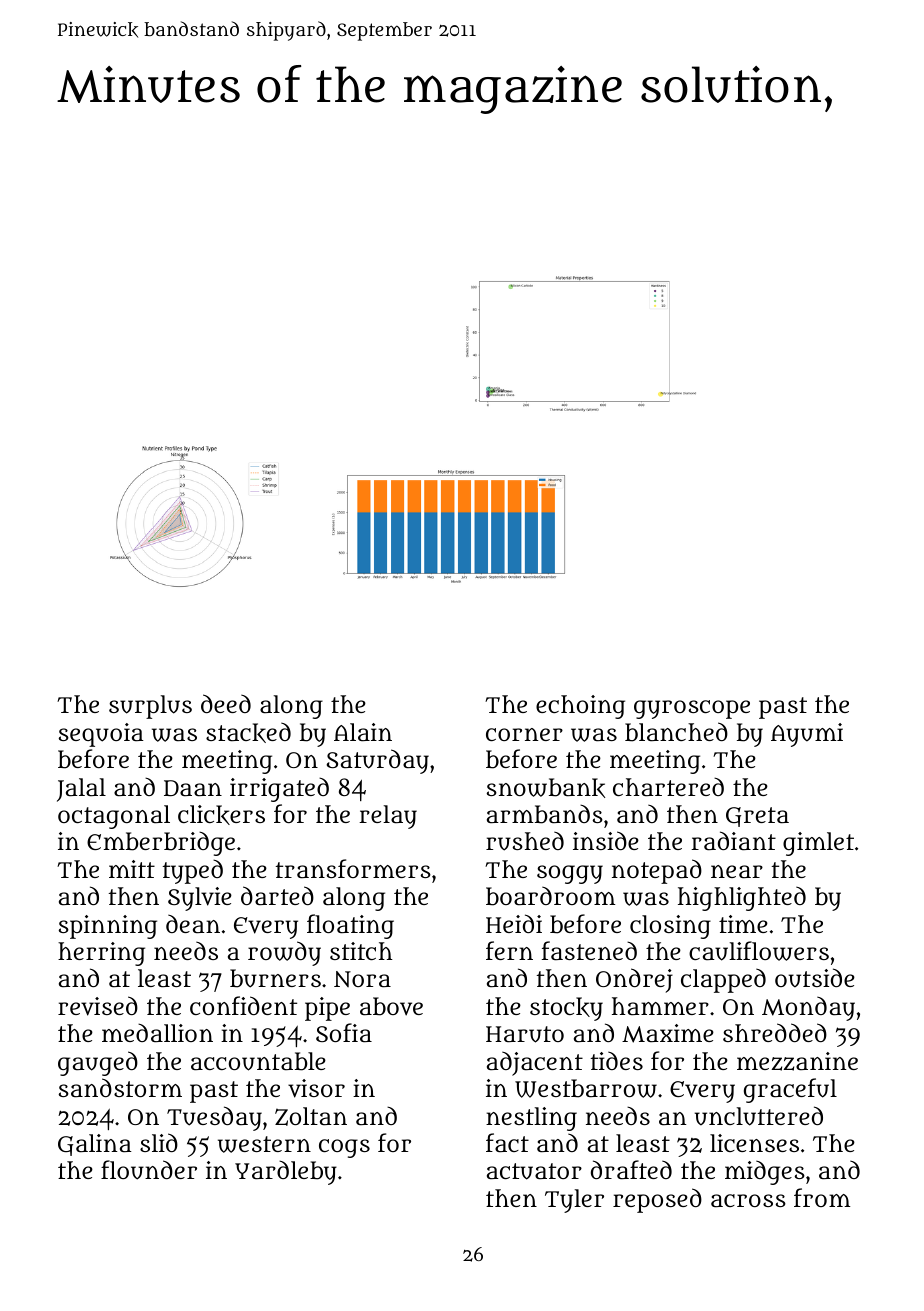 The width and height of the page is (924, 1311). Describe the element at coordinates (353, 869) in the page. I see `transformers` at that location.
